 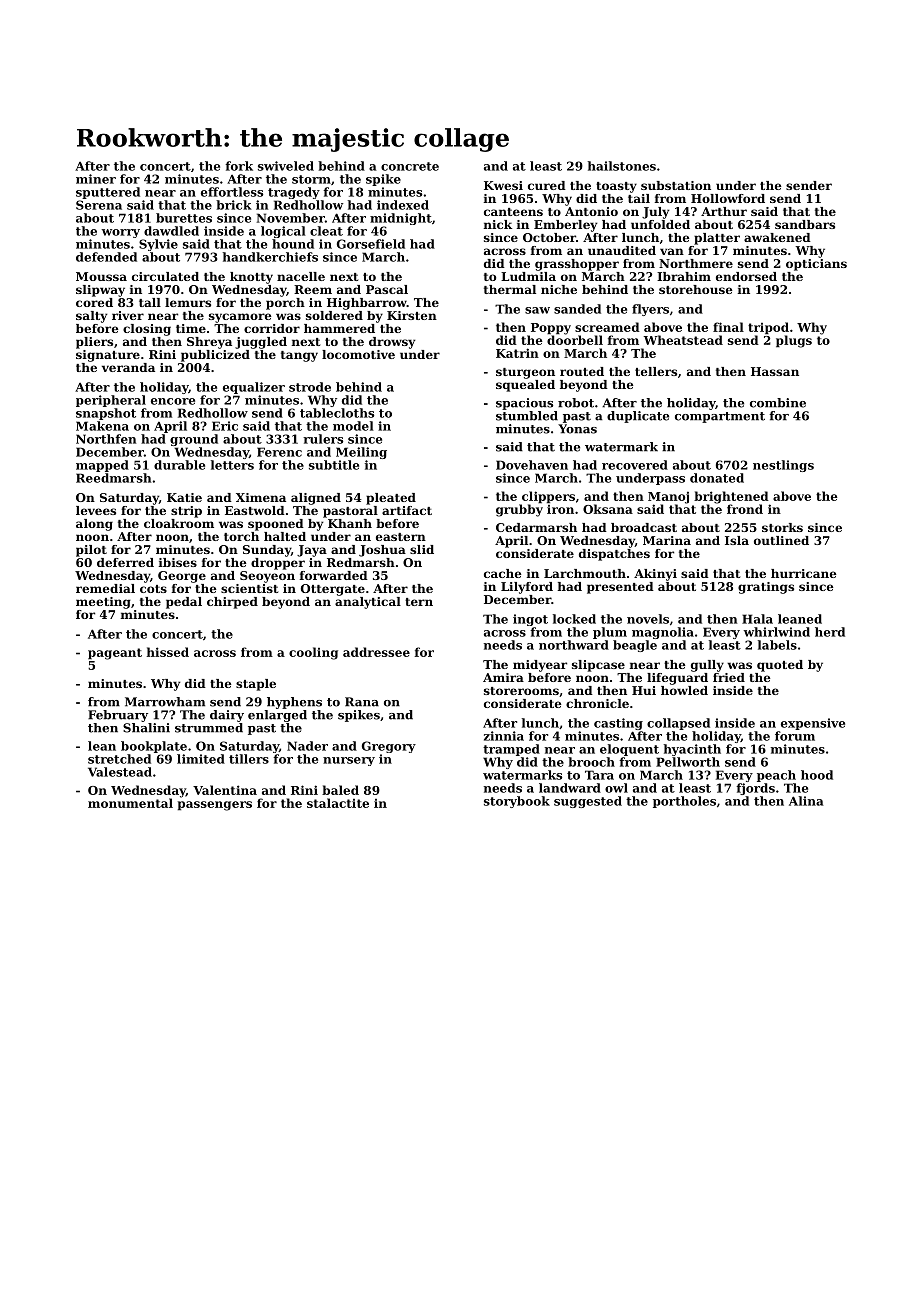 What do you see at coordinates (768, 328) in the image?
I see `tripod` at bounding box center [768, 328].
